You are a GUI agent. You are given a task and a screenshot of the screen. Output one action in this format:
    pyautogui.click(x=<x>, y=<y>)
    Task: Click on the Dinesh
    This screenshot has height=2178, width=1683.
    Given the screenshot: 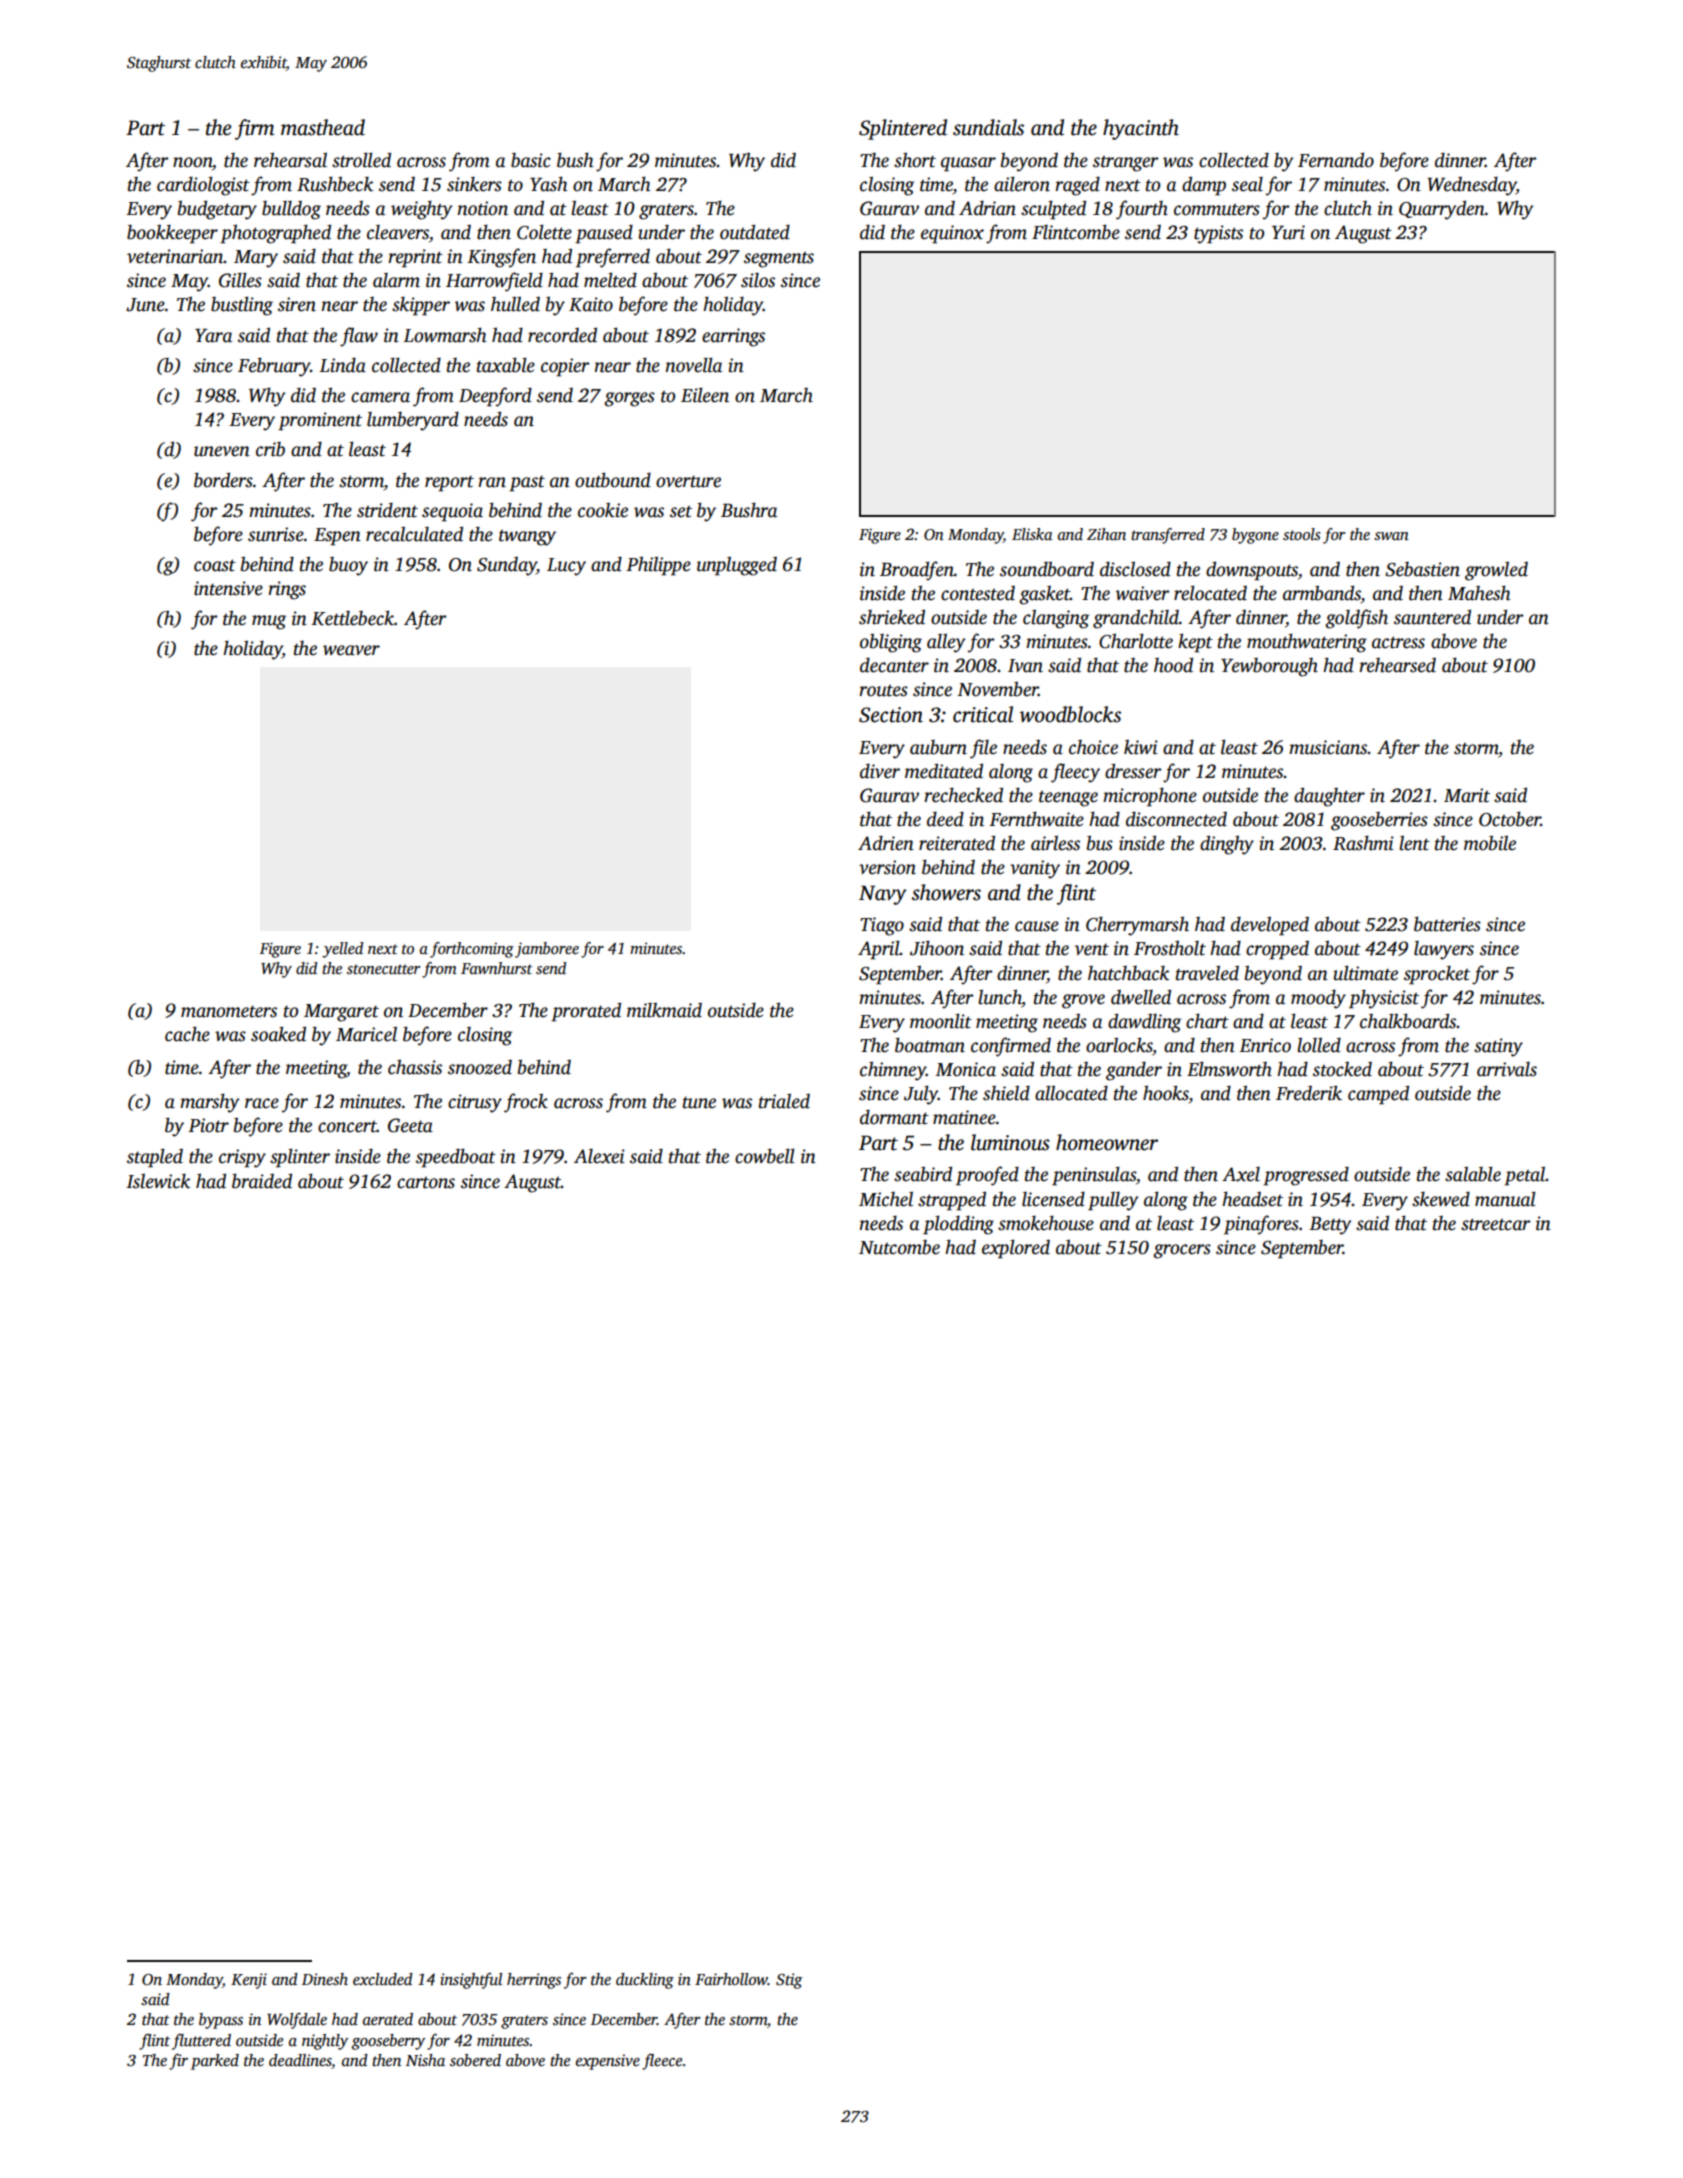 What is the action you would take?
    pyautogui.click(x=325, y=1979)
